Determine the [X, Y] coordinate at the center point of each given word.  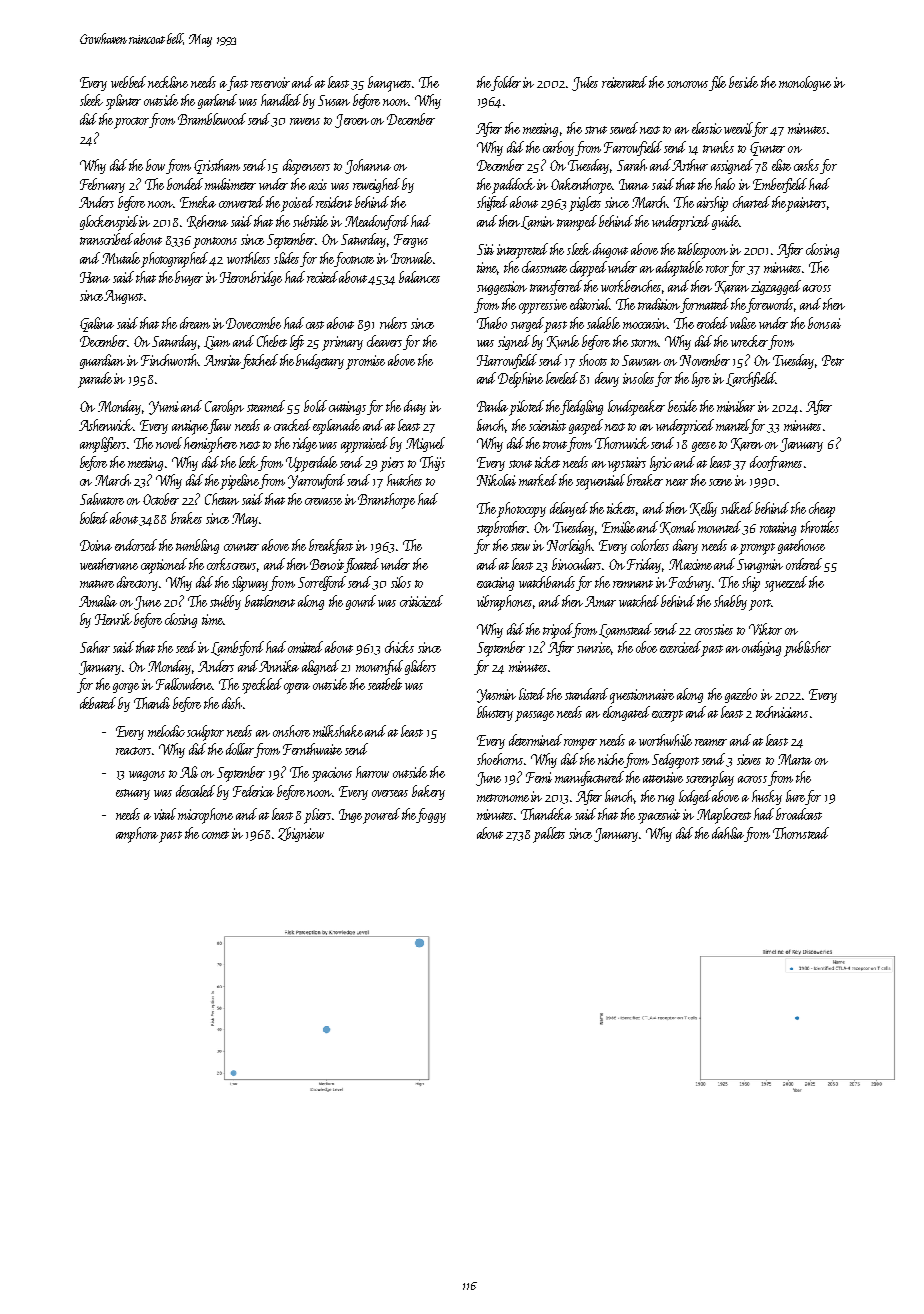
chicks [399, 647]
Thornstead [801, 833]
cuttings [347, 408]
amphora [138, 835]
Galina [97, 324]
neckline [168, 82]
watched [639, 601]
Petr [833, 360]
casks [806, 165]
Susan [334, 100]
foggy [431, 815]
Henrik [113, 619]
